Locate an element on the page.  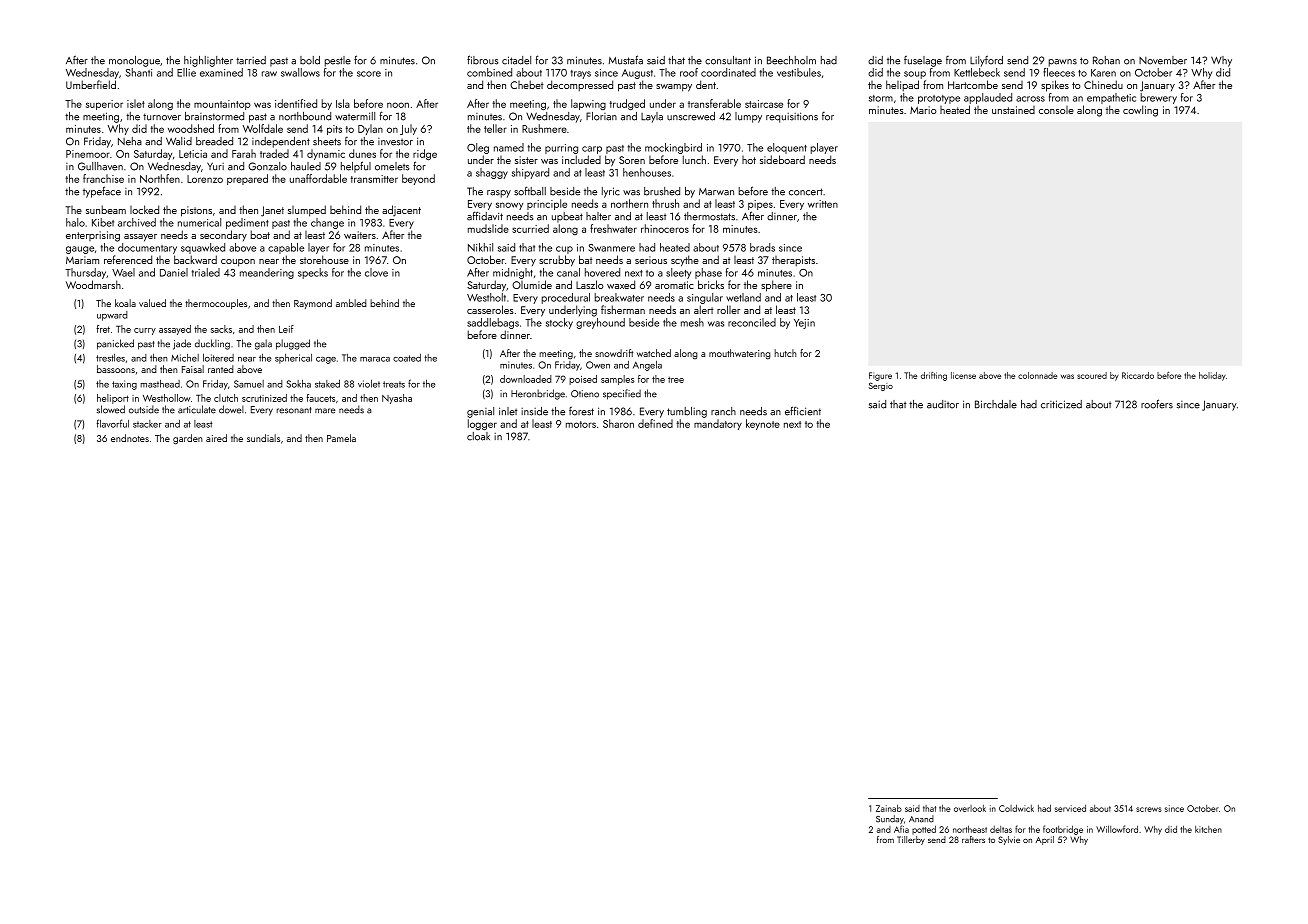
screws is located at coordinates (1149, 809).
